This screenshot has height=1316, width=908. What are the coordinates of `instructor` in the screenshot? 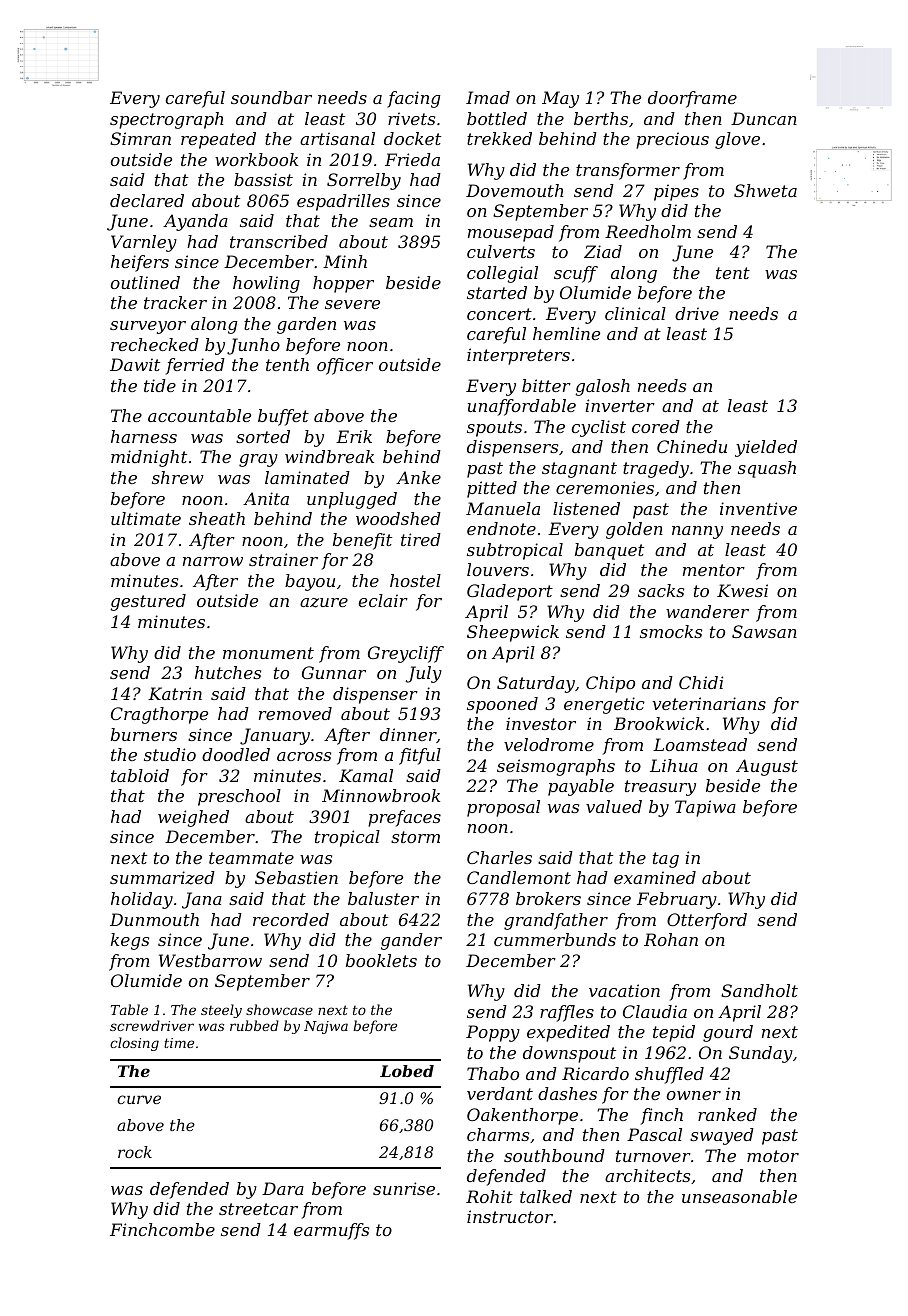 It's located at (510, 1216).
